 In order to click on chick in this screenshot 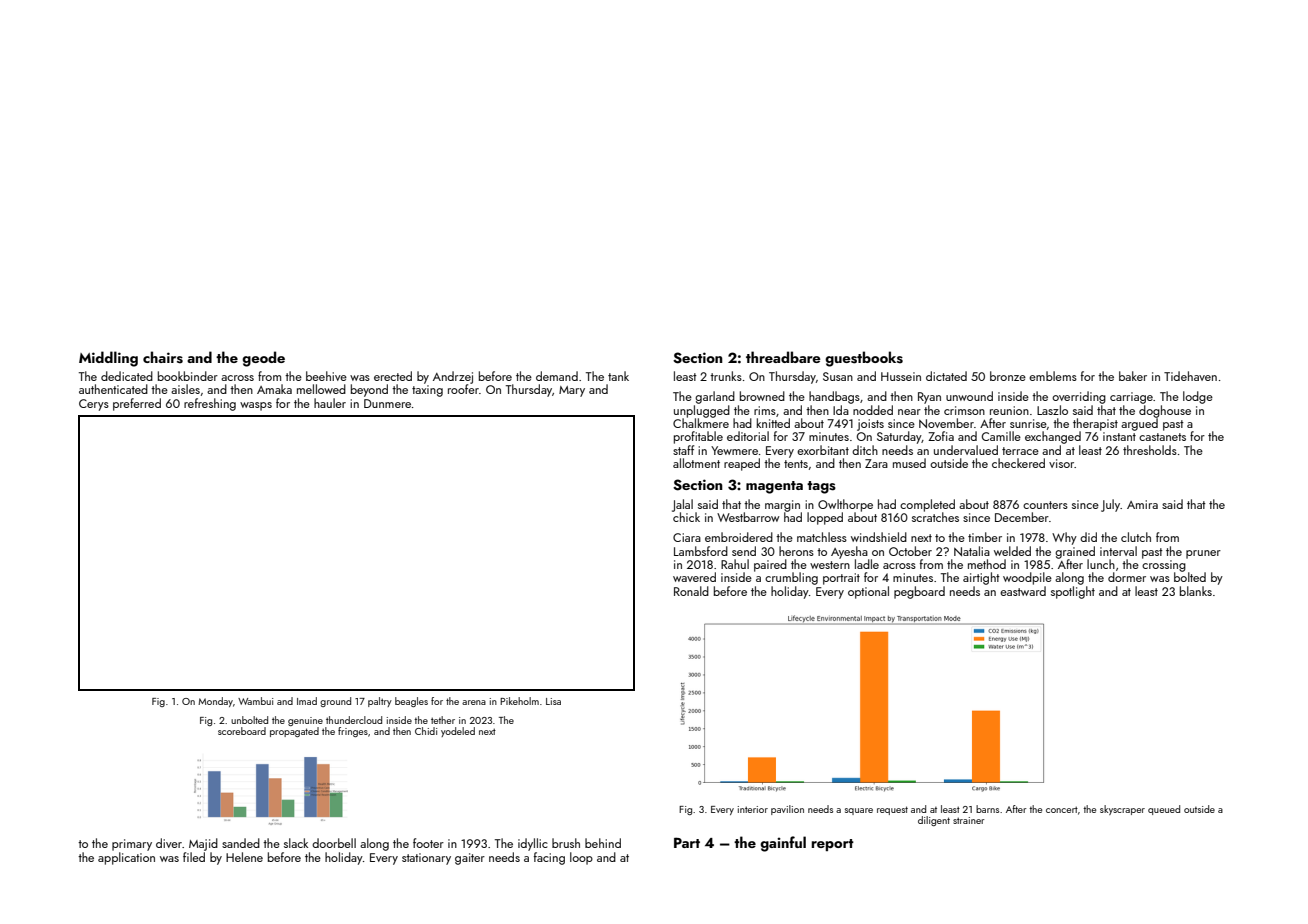, I will do `click(686, 517)`.
